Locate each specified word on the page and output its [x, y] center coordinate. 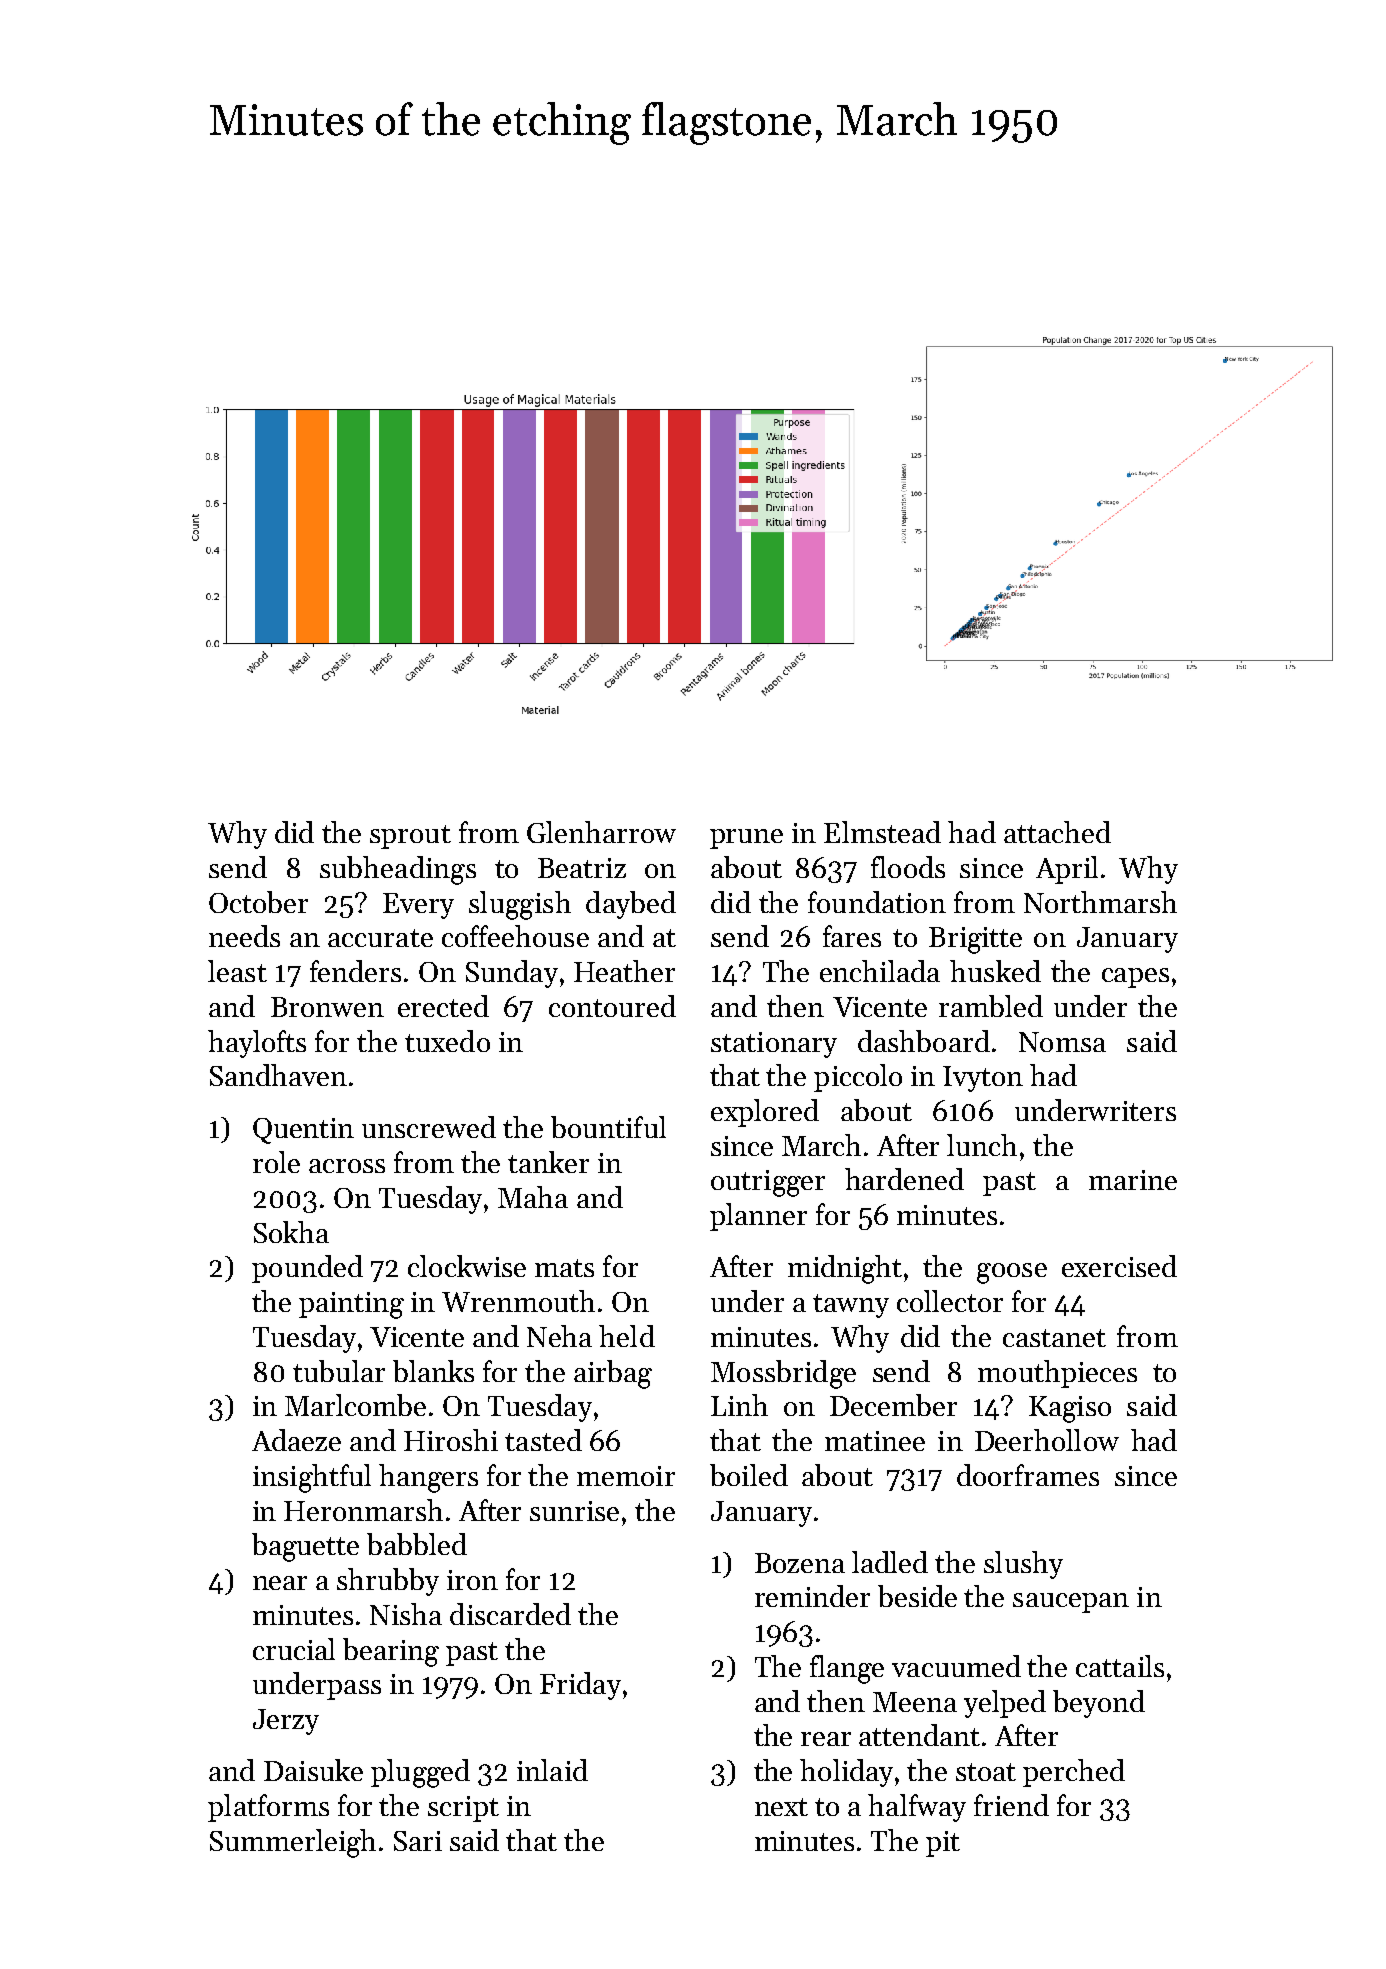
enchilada [880, 971]
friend [1011, 1805]
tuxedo [447, 1041]
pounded [307, 1269]
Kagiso [1070, 1409]
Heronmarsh [363, 1510]
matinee [875, 1441]
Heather [624, 971]
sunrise [574, 1511]
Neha [559, 1336]
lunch [982, 1145]
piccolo [858, 1078]
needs [244, 936]
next [781, 1807]
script [463, 1809]
